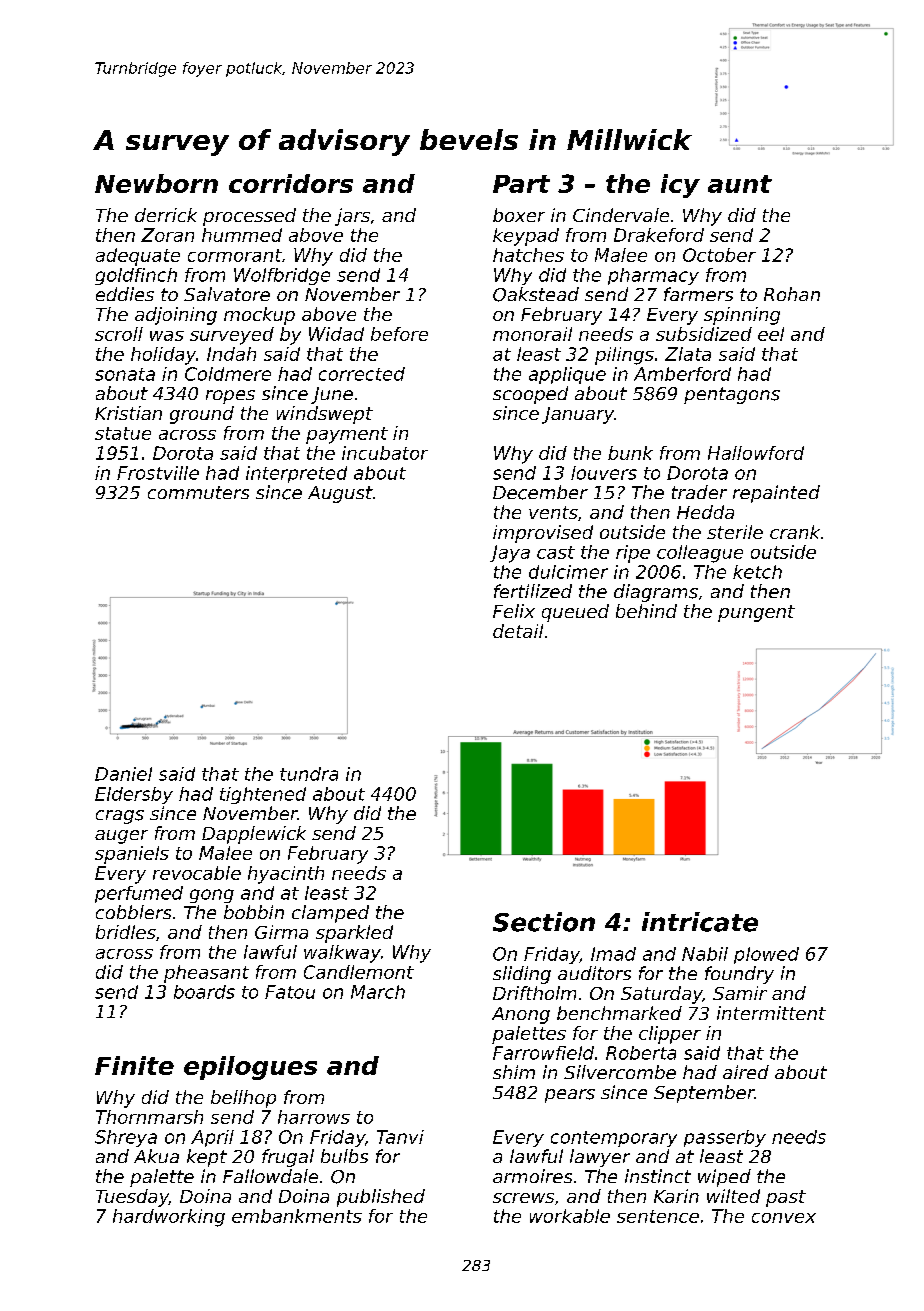 The width and height of the document is (924, 1311). Describe the element at coordinates (700, 922) in the document. I see `intricate` at that location.
